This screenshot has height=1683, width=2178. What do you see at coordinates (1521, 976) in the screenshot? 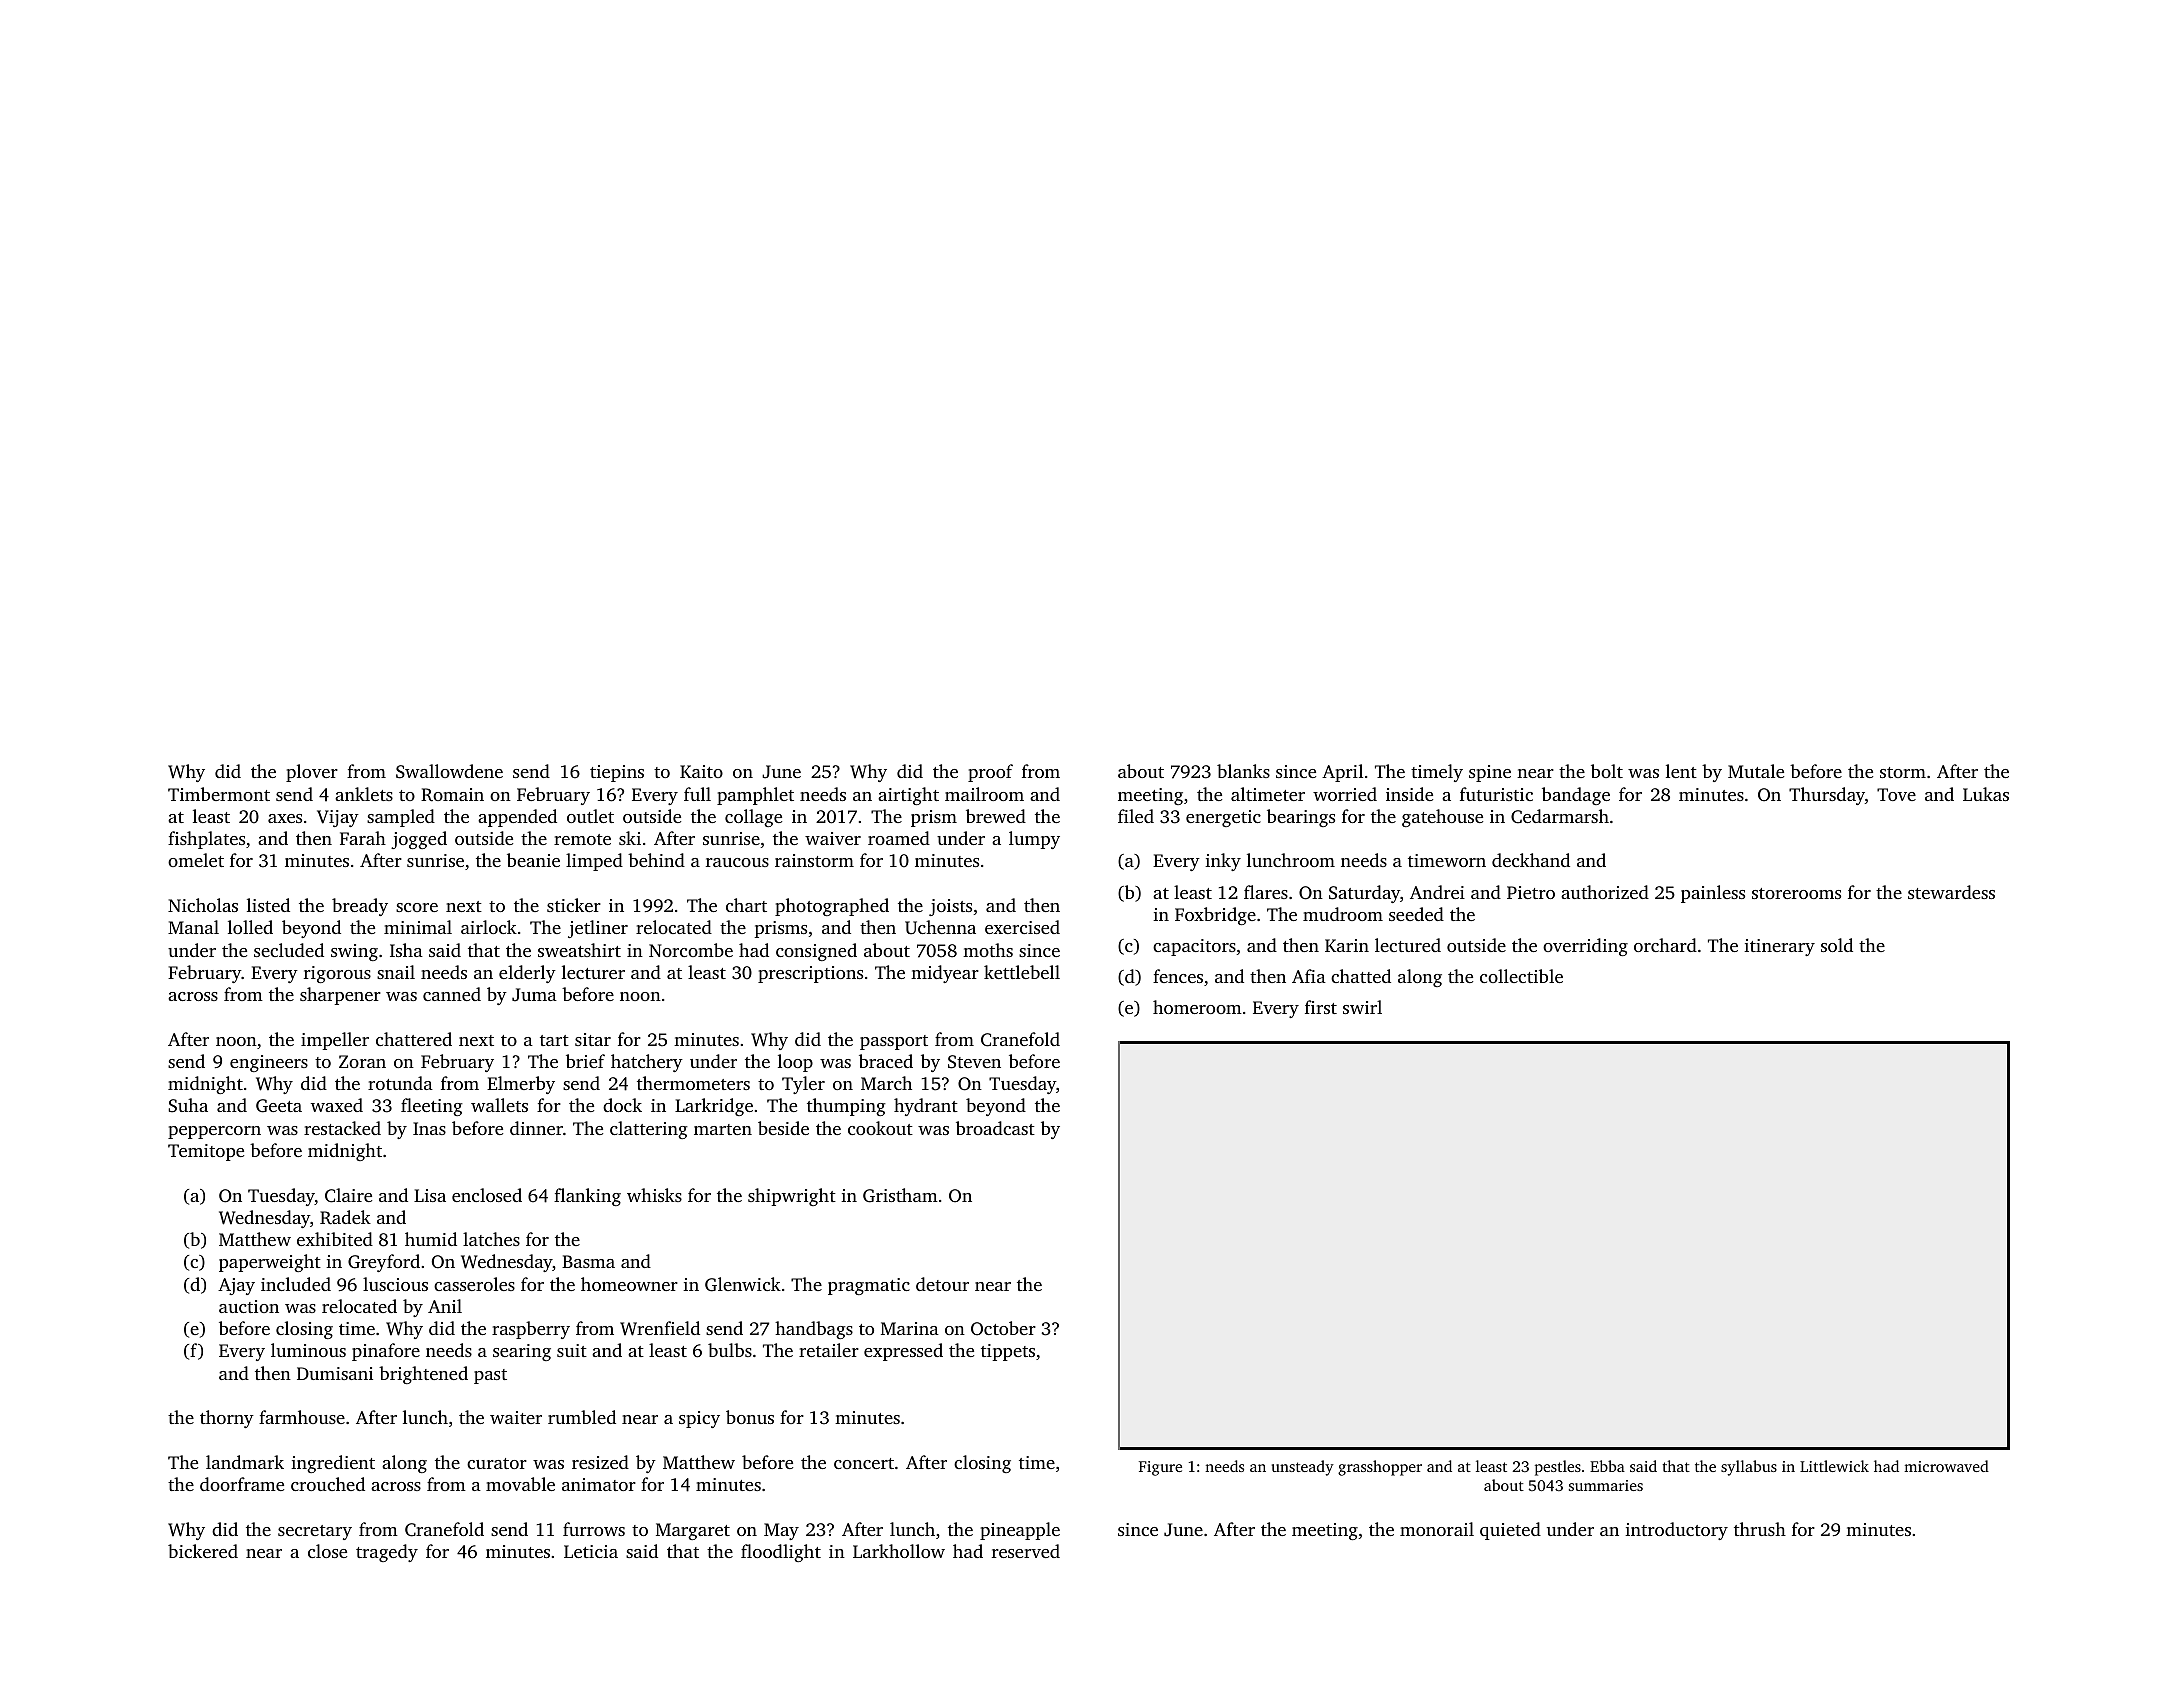
I see `collectible` at bounding box center [1521, 976].
